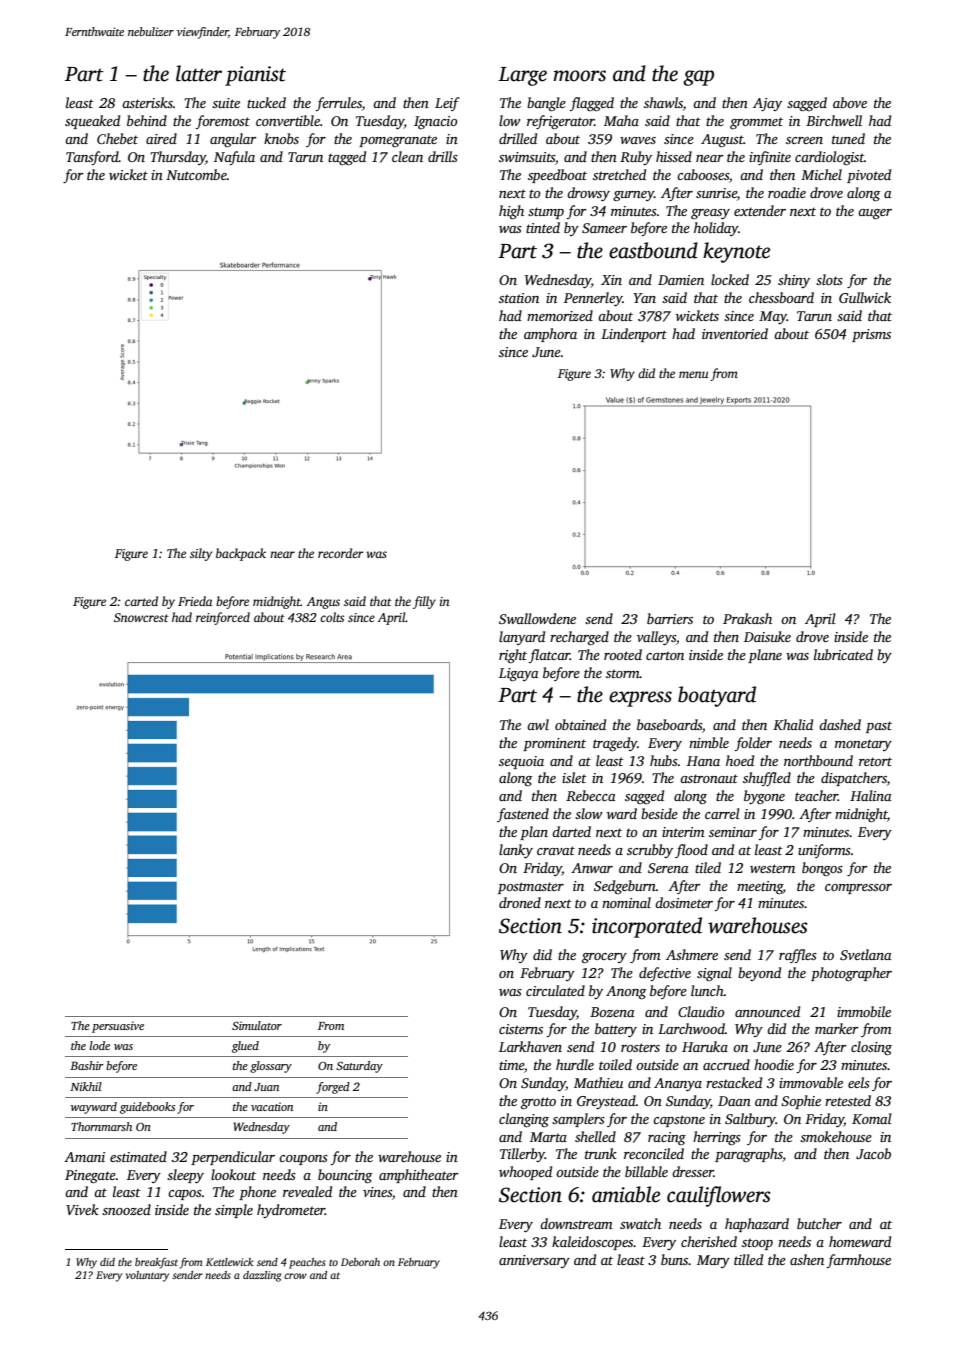 This screenshot has height=1360, width=957. What do you see at coordinates (199, 73) in the screenshot?
I see `latter` at bounding box center [199, 73].
